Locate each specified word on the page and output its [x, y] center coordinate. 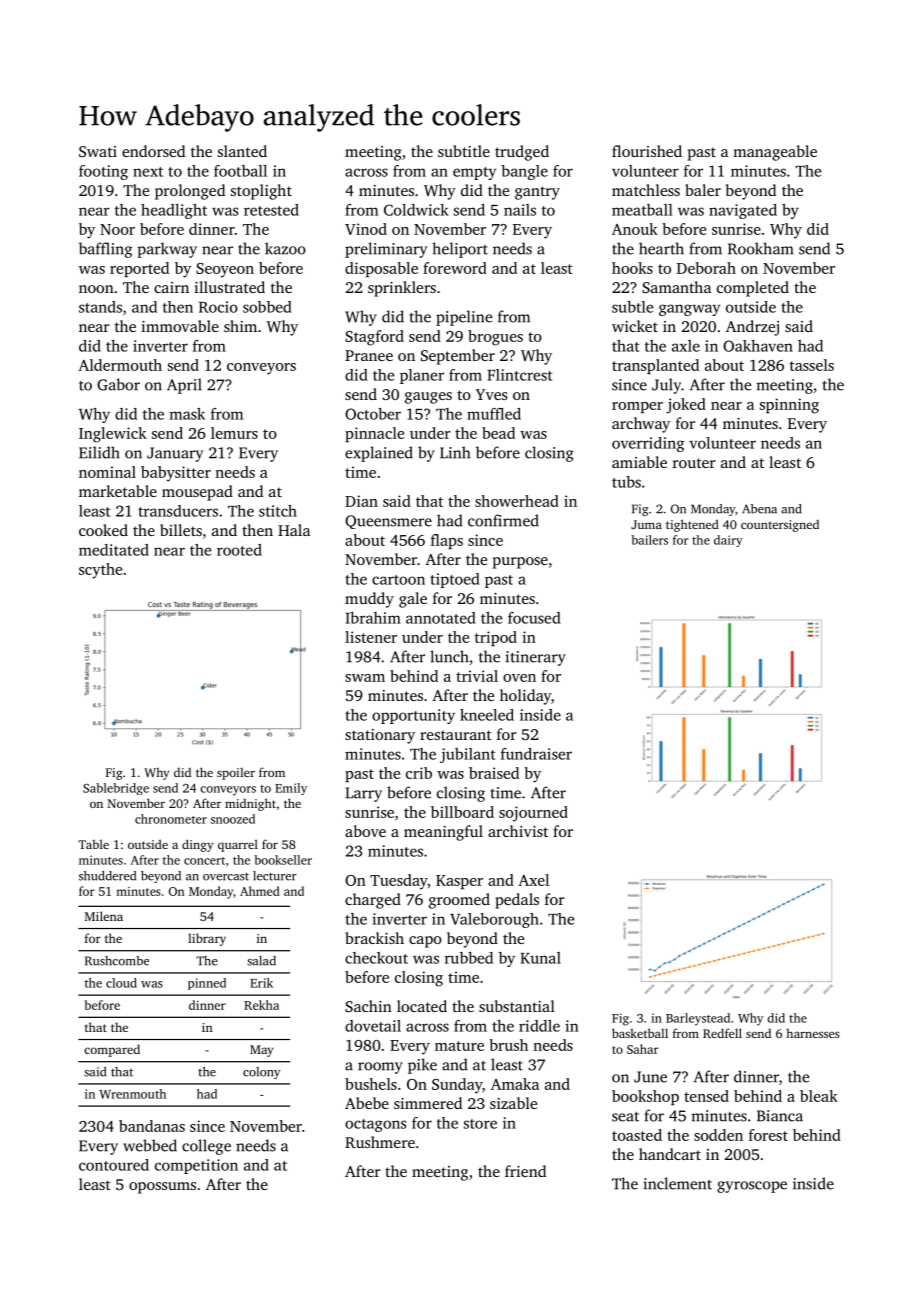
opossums [162, 1188]
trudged [522, 153]
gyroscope [752, 1187]
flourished [647, 151]
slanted [242, 151]
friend [525, 1171]
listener [371, 637]
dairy [728, 541]
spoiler [236, 774]
